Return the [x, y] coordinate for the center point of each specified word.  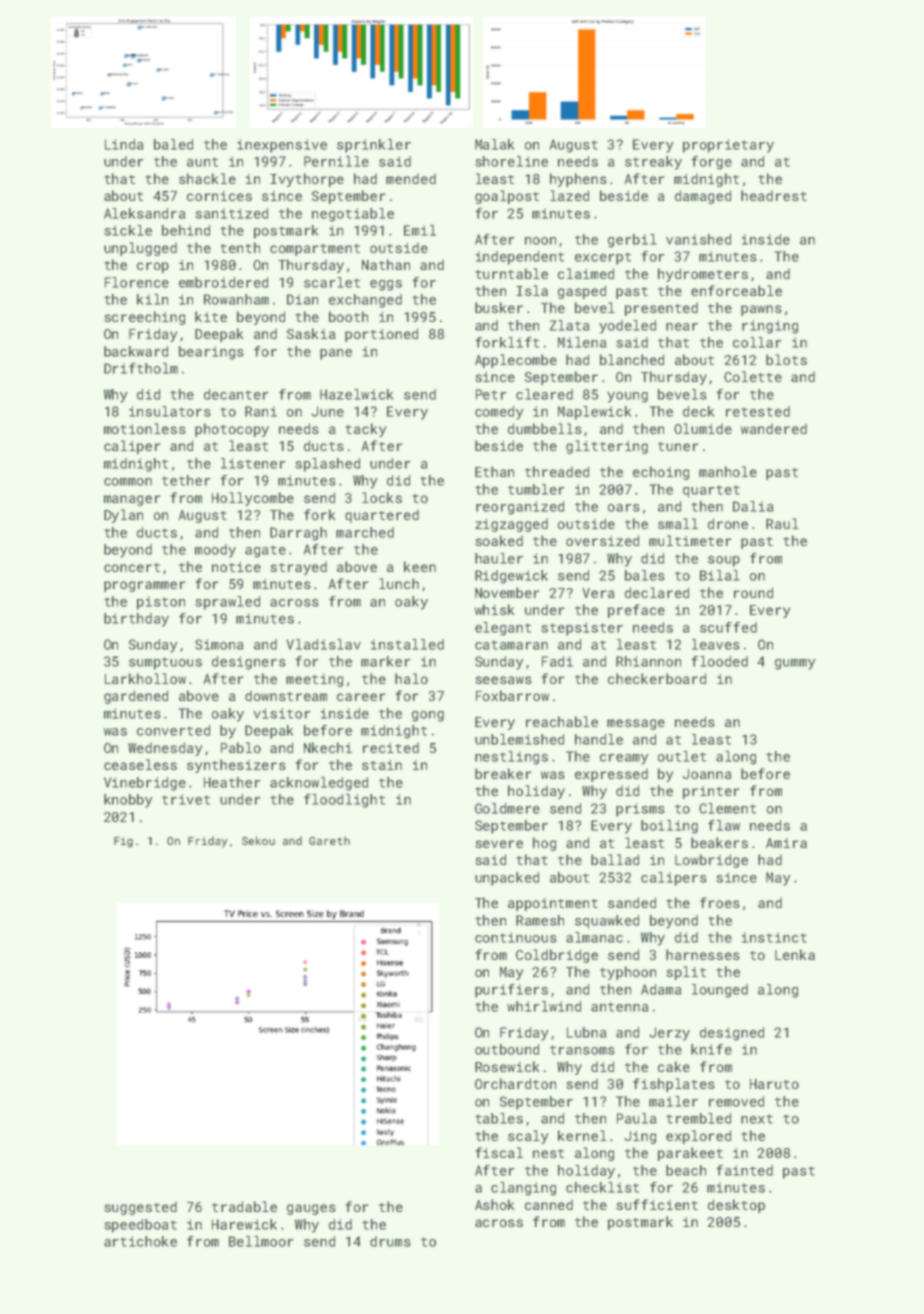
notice [236, 567]
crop [153, 267]
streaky [653, 163]
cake [674, 1066]
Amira [786, 843]
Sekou [258, 840]
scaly [528, 1137]
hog [544, 844]
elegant [503, 629]
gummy [795, 664]
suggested [140, 1208]
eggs [386, 285]
